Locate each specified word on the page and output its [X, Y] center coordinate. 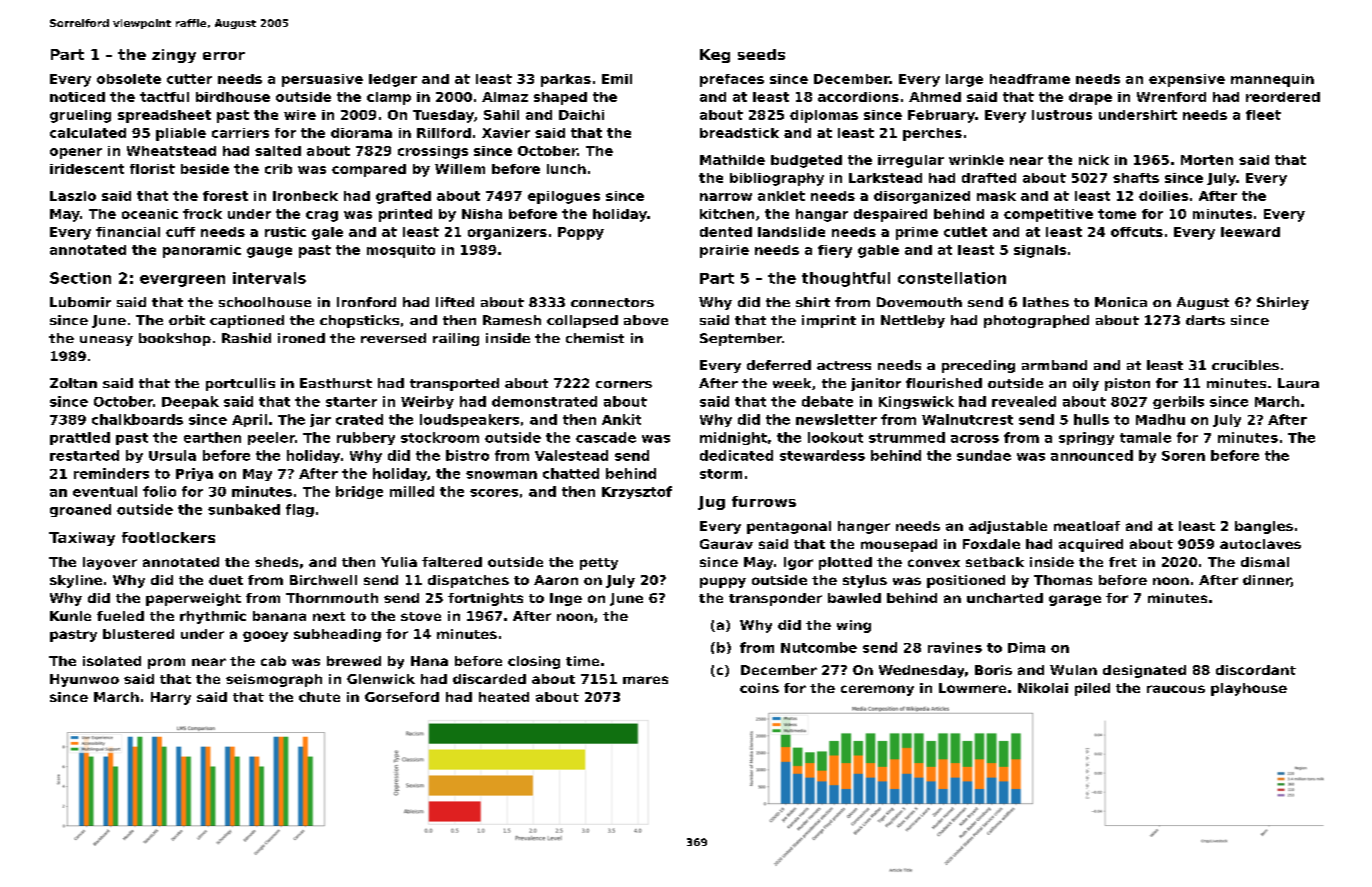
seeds [761, 54]
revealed [1024, 401]
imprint [829, 321]
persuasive [322, 80]
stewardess [822, 455]
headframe [1030, 79]
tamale [1145, 437]
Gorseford [402, 697]
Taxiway [82, 539]
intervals [269, 278]
